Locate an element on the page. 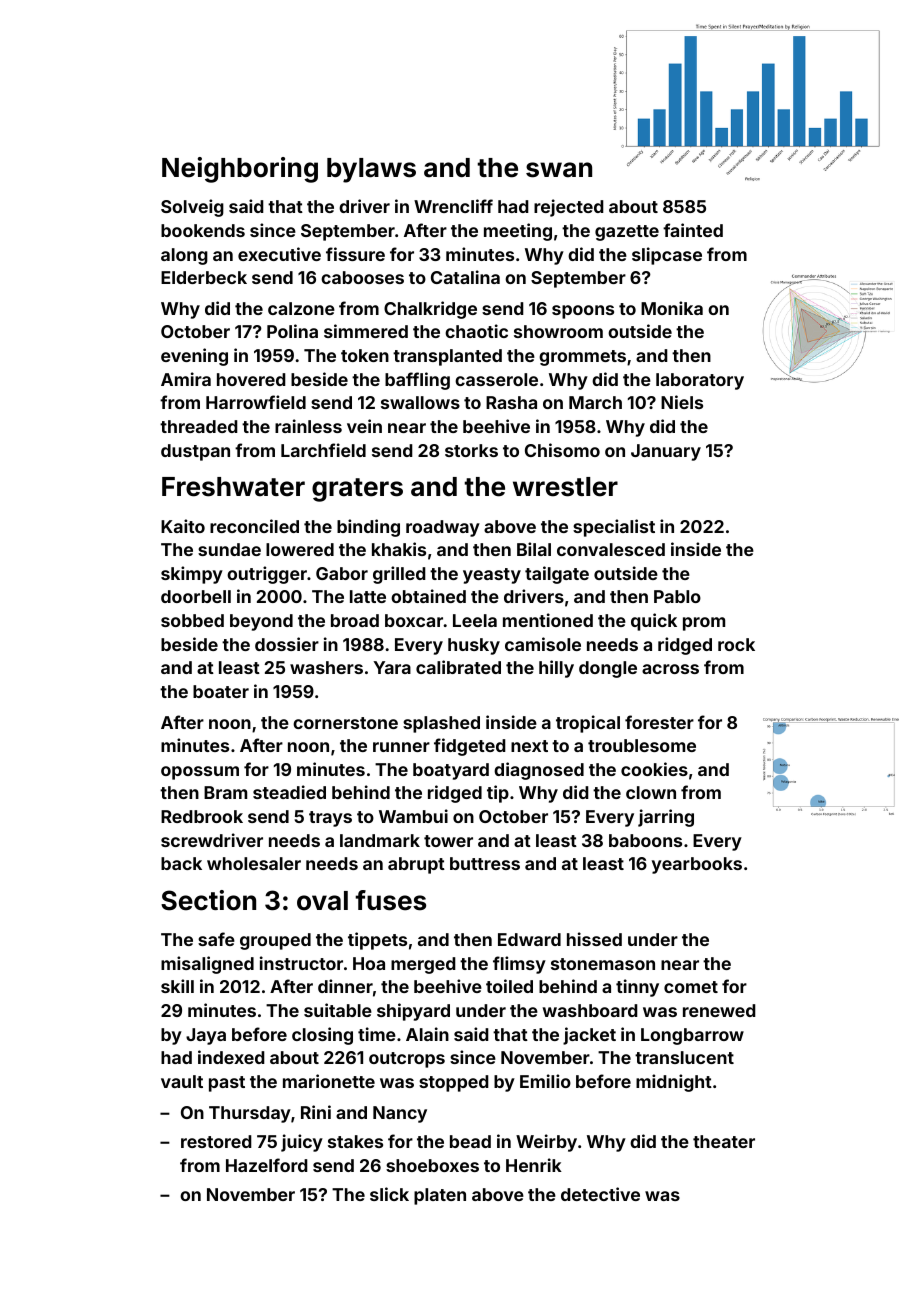 This page has height=1311, width=924. evening is located at coordinates (194, 357).
